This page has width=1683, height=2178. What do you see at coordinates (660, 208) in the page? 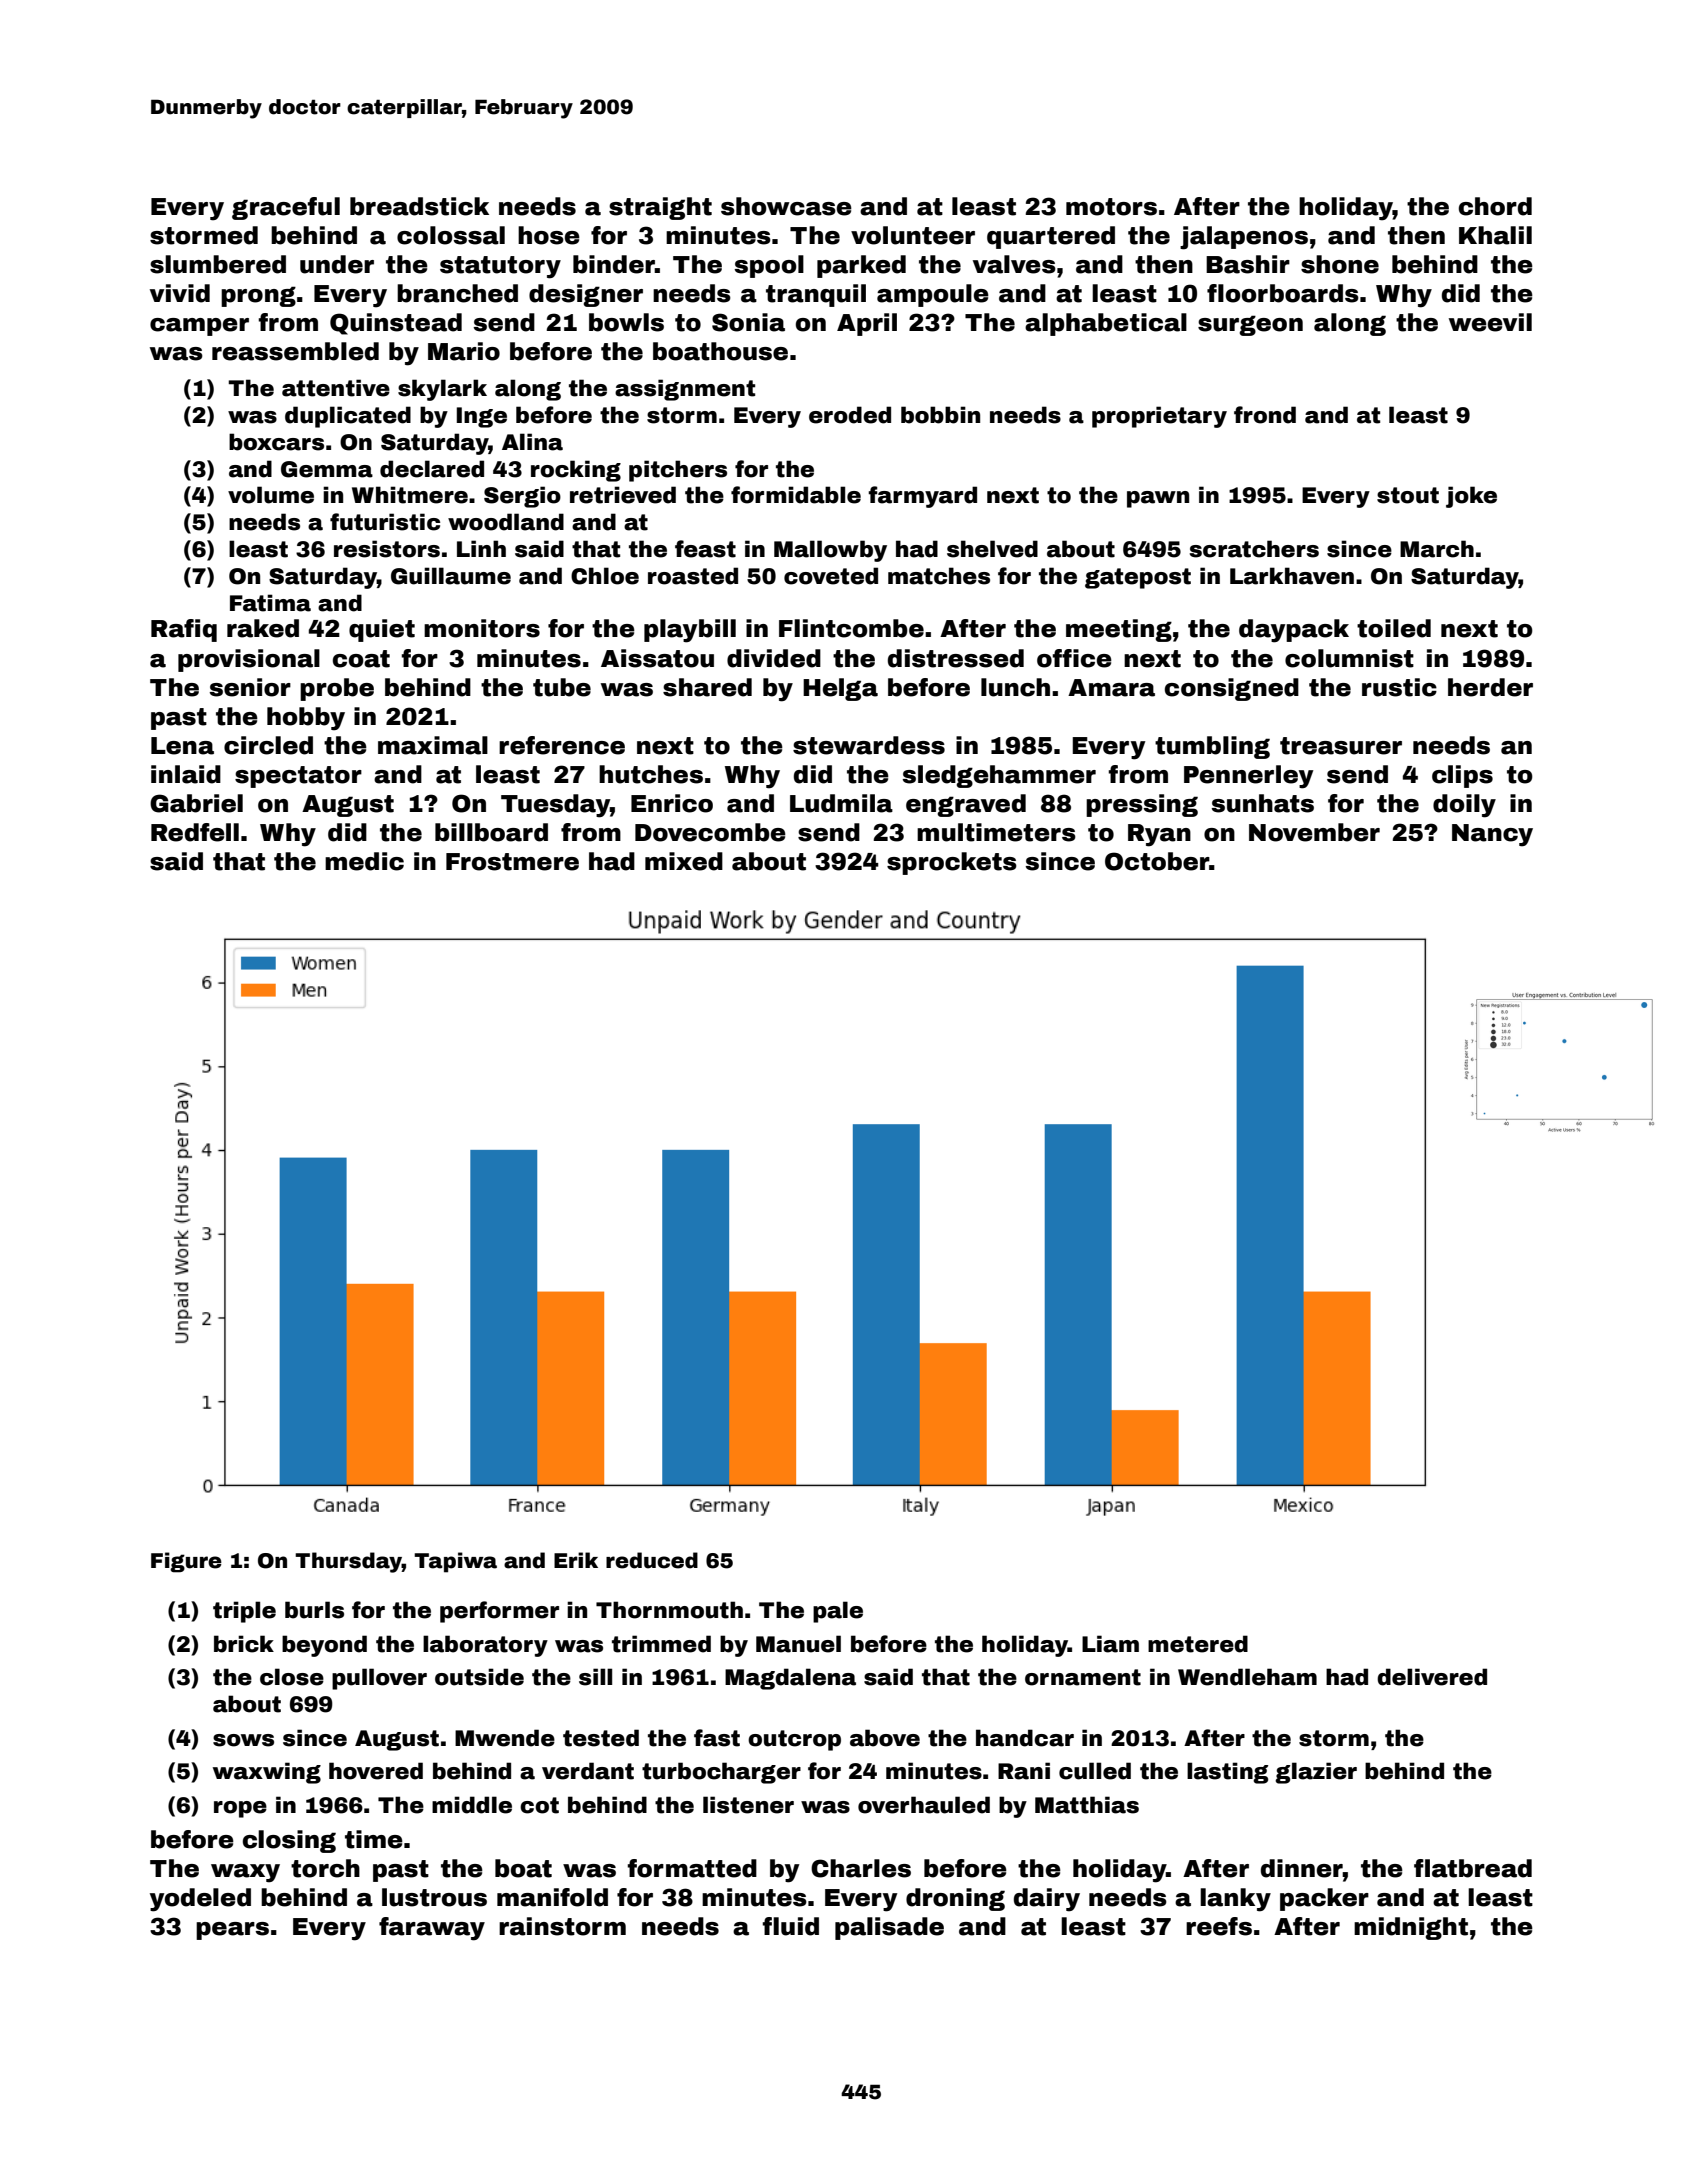
I see `straight` at bounding box center [660, 208].
